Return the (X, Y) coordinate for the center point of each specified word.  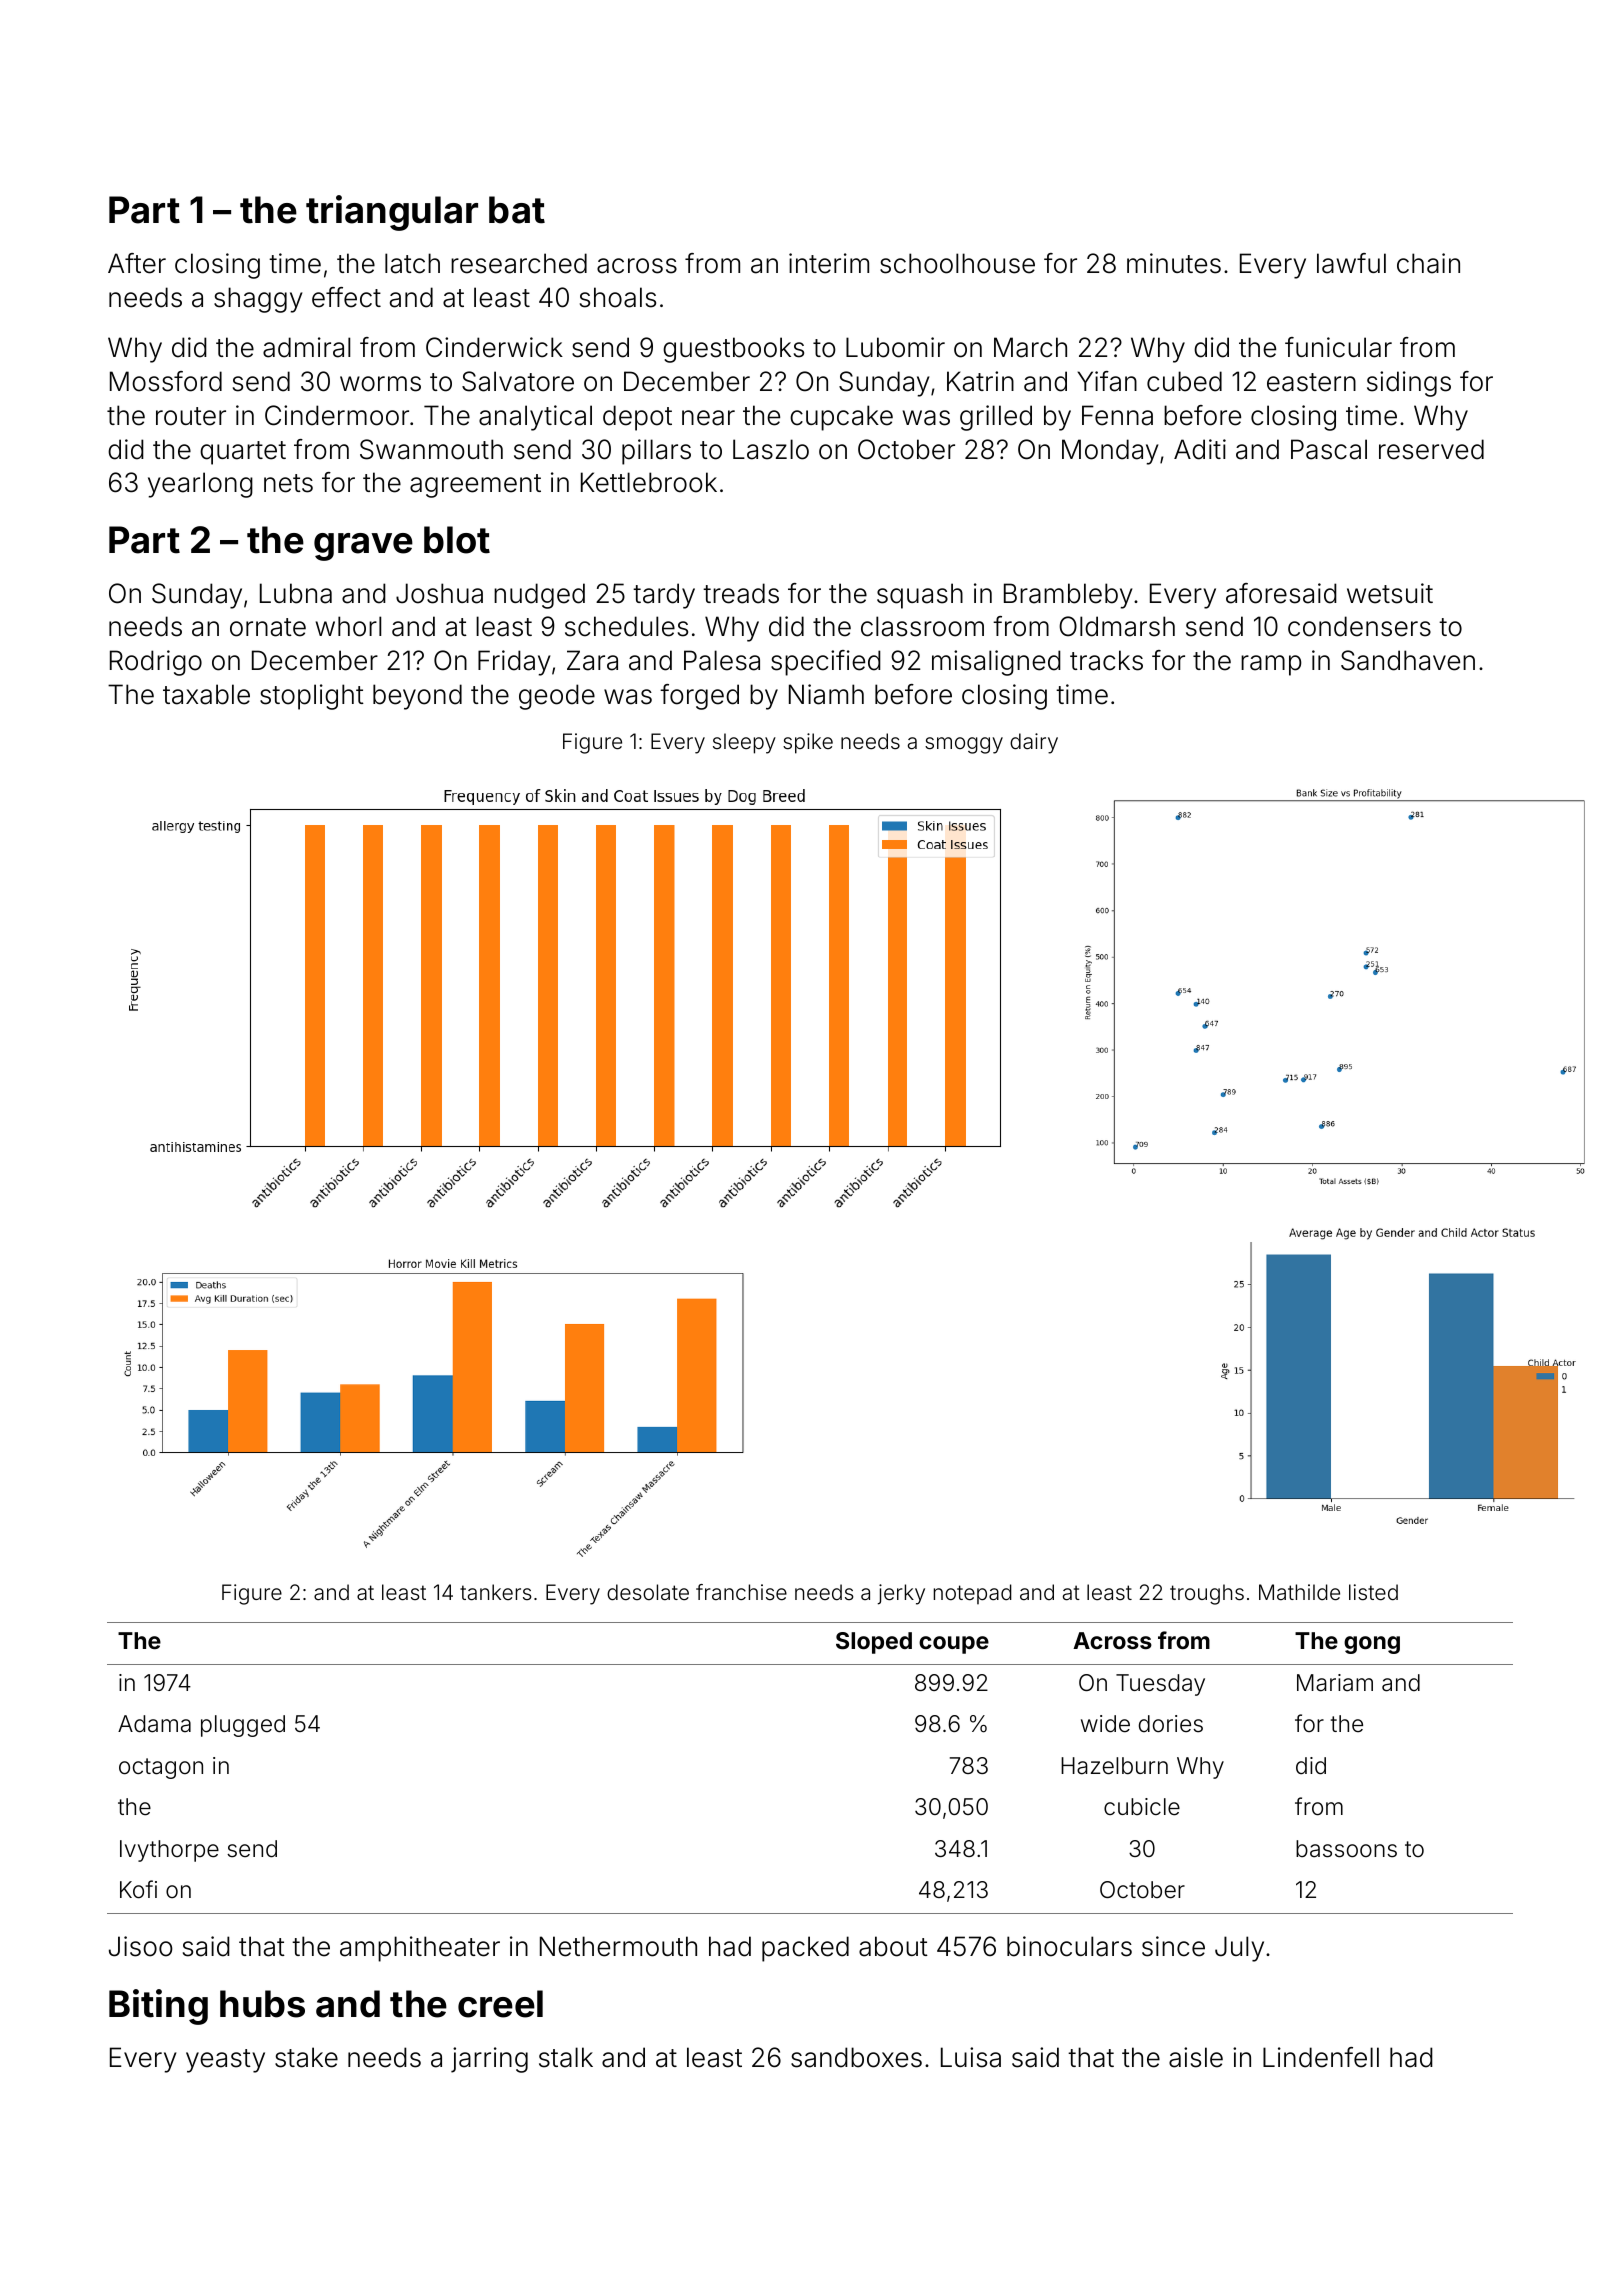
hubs (262, 2004)
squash (920, 596)
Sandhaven (1408, 660)
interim (829, 263)
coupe (954, 1645)
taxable (206, 694)
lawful (1351, 263)
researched (519, 263)
